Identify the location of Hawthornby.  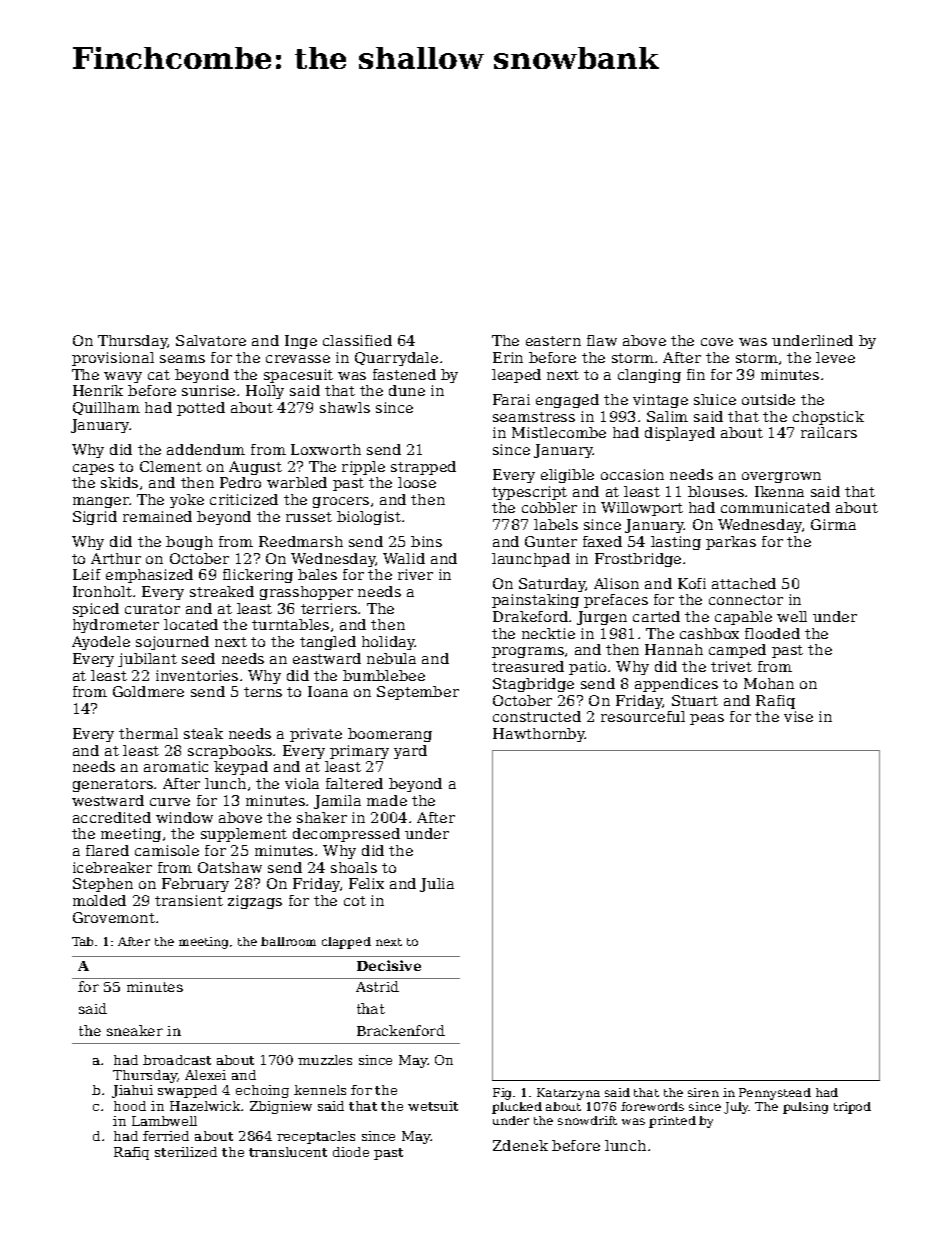
(539, 735).
